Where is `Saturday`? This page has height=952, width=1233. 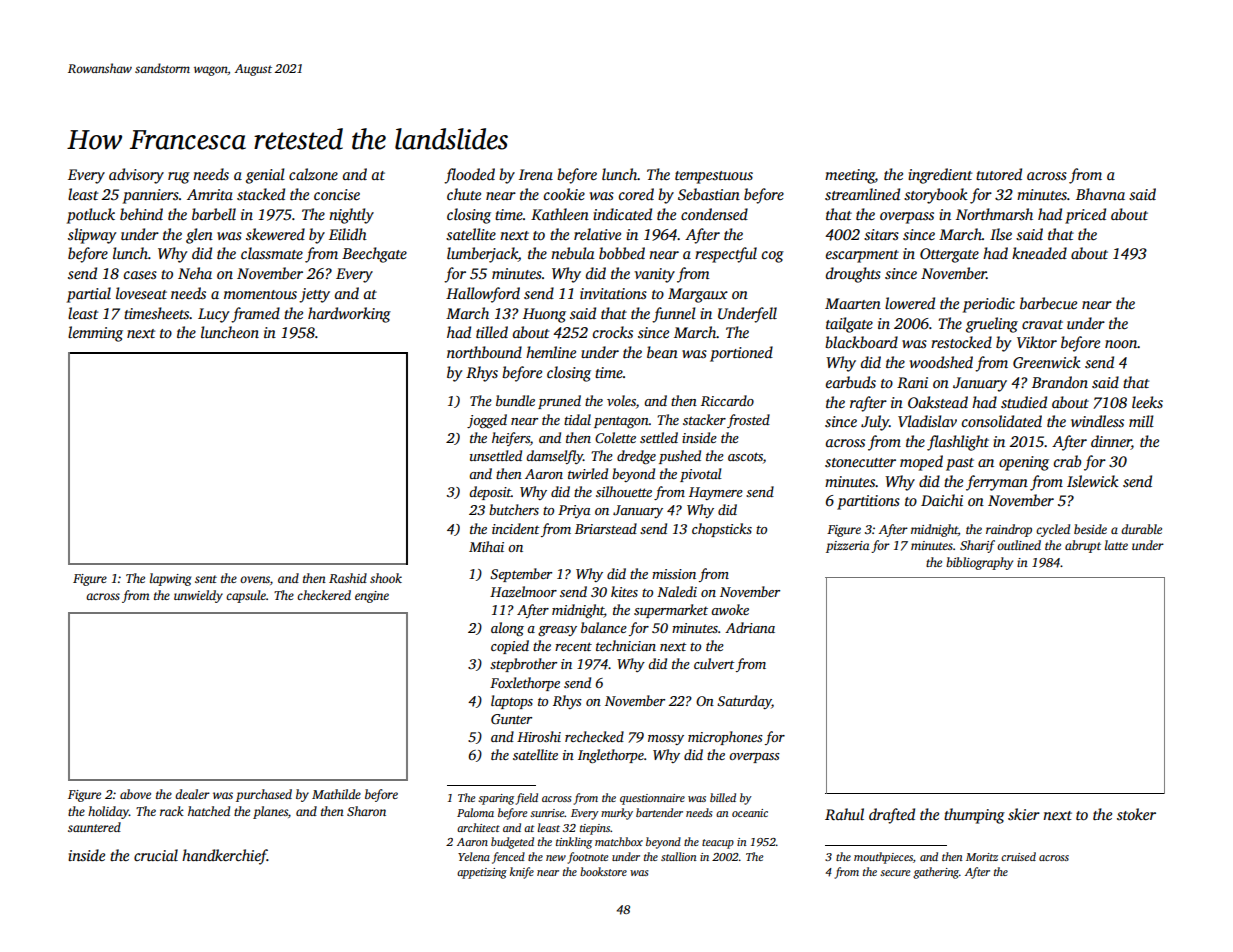 Saturday is located at coordinates (744, 702).
